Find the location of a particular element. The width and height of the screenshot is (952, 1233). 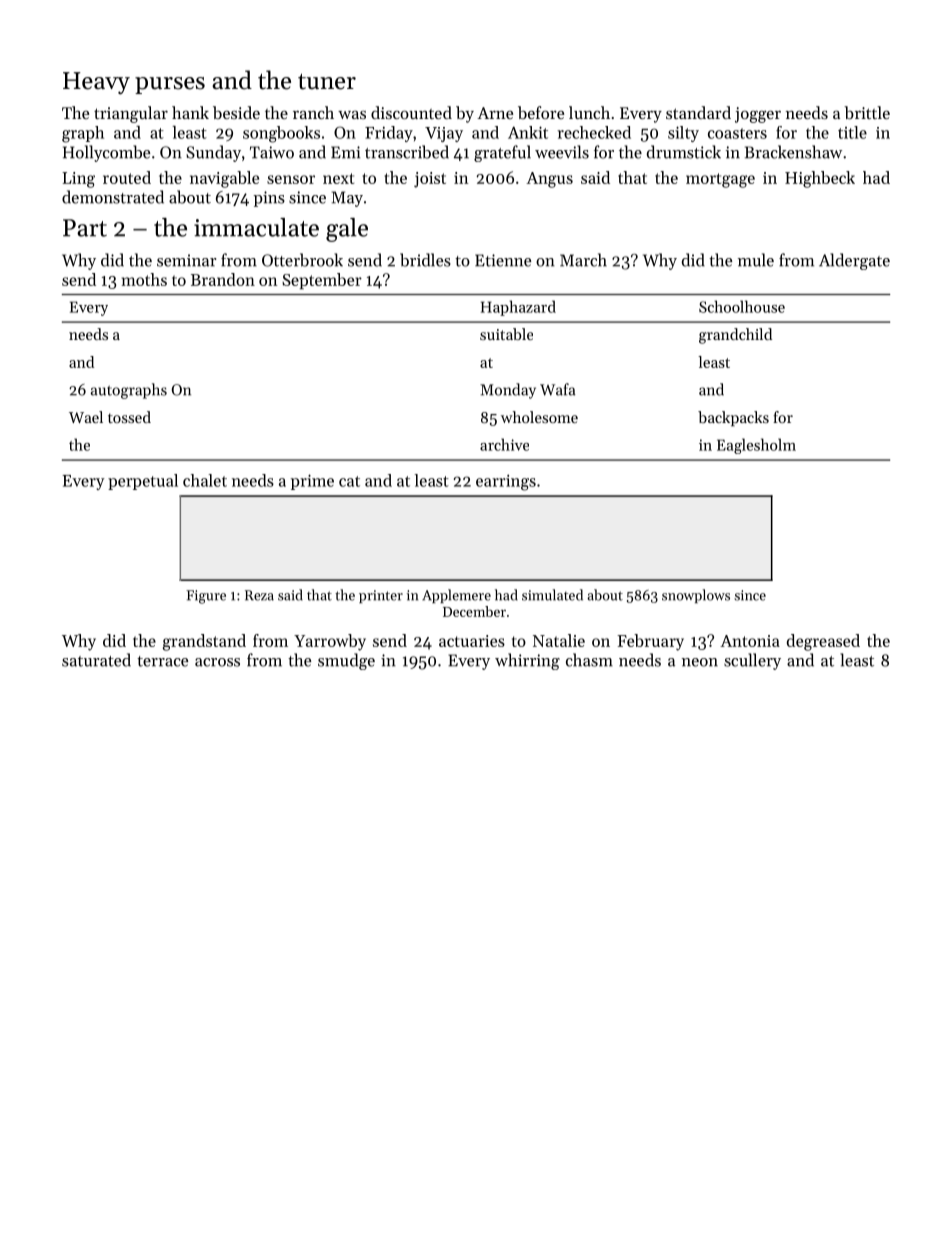

grandchild is located at coordinates (735, 336).
